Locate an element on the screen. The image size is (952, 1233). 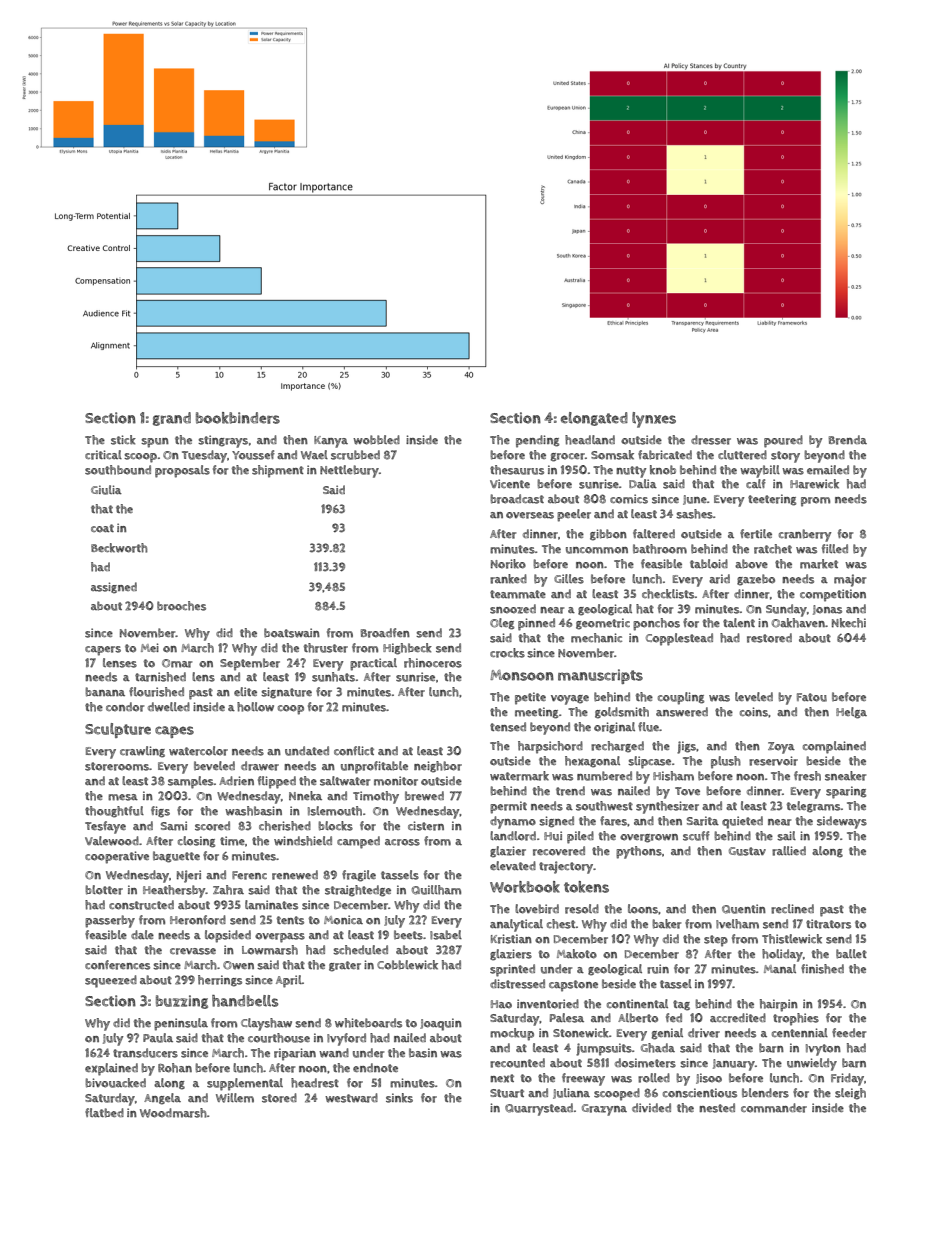
headland is located at coordinates (590, 440).
